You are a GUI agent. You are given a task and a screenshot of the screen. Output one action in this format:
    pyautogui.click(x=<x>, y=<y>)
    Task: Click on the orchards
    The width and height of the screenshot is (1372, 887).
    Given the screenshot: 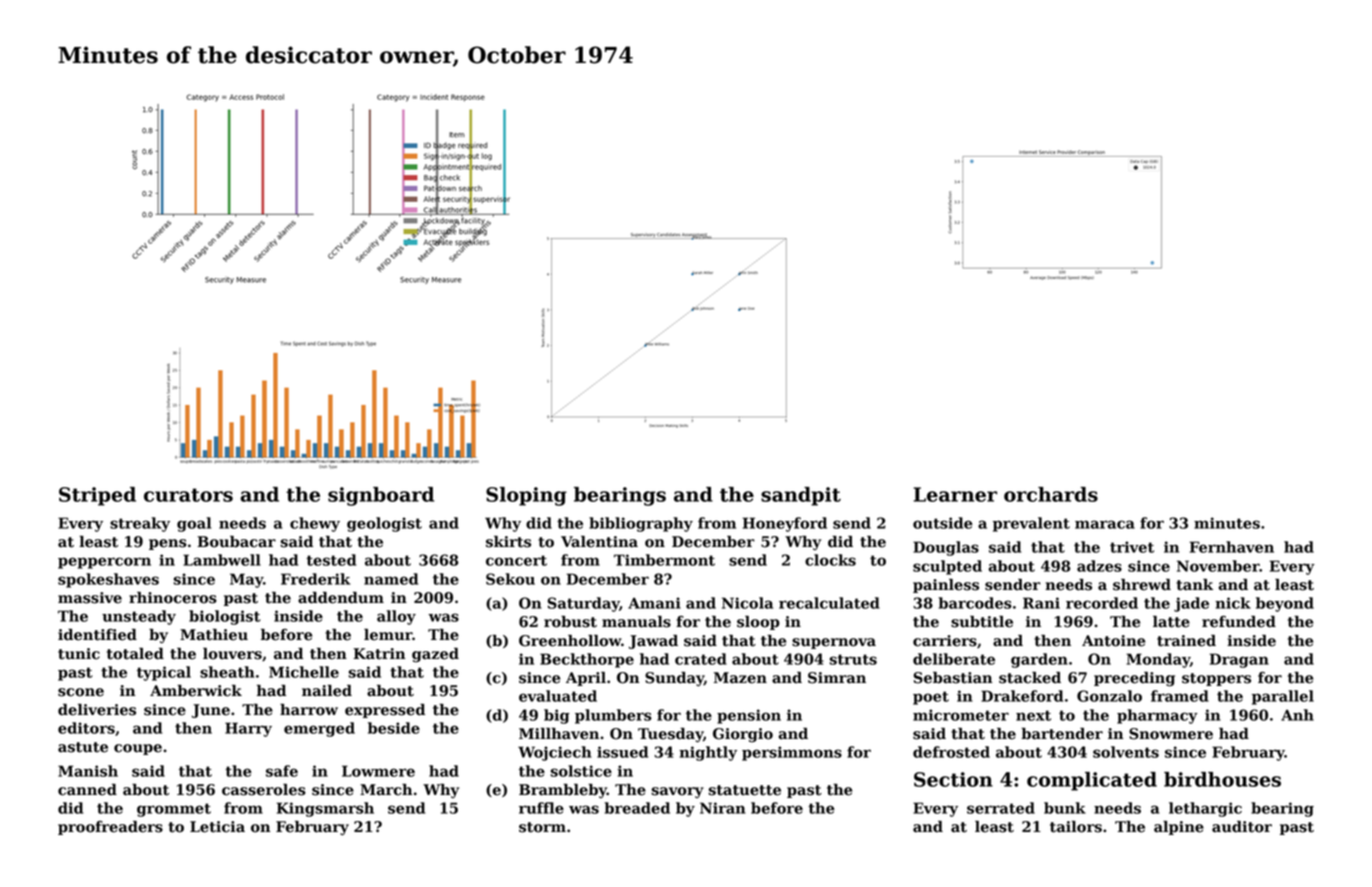 What is the action you would take?
    pyautogui.click(x=1051, y=494)
